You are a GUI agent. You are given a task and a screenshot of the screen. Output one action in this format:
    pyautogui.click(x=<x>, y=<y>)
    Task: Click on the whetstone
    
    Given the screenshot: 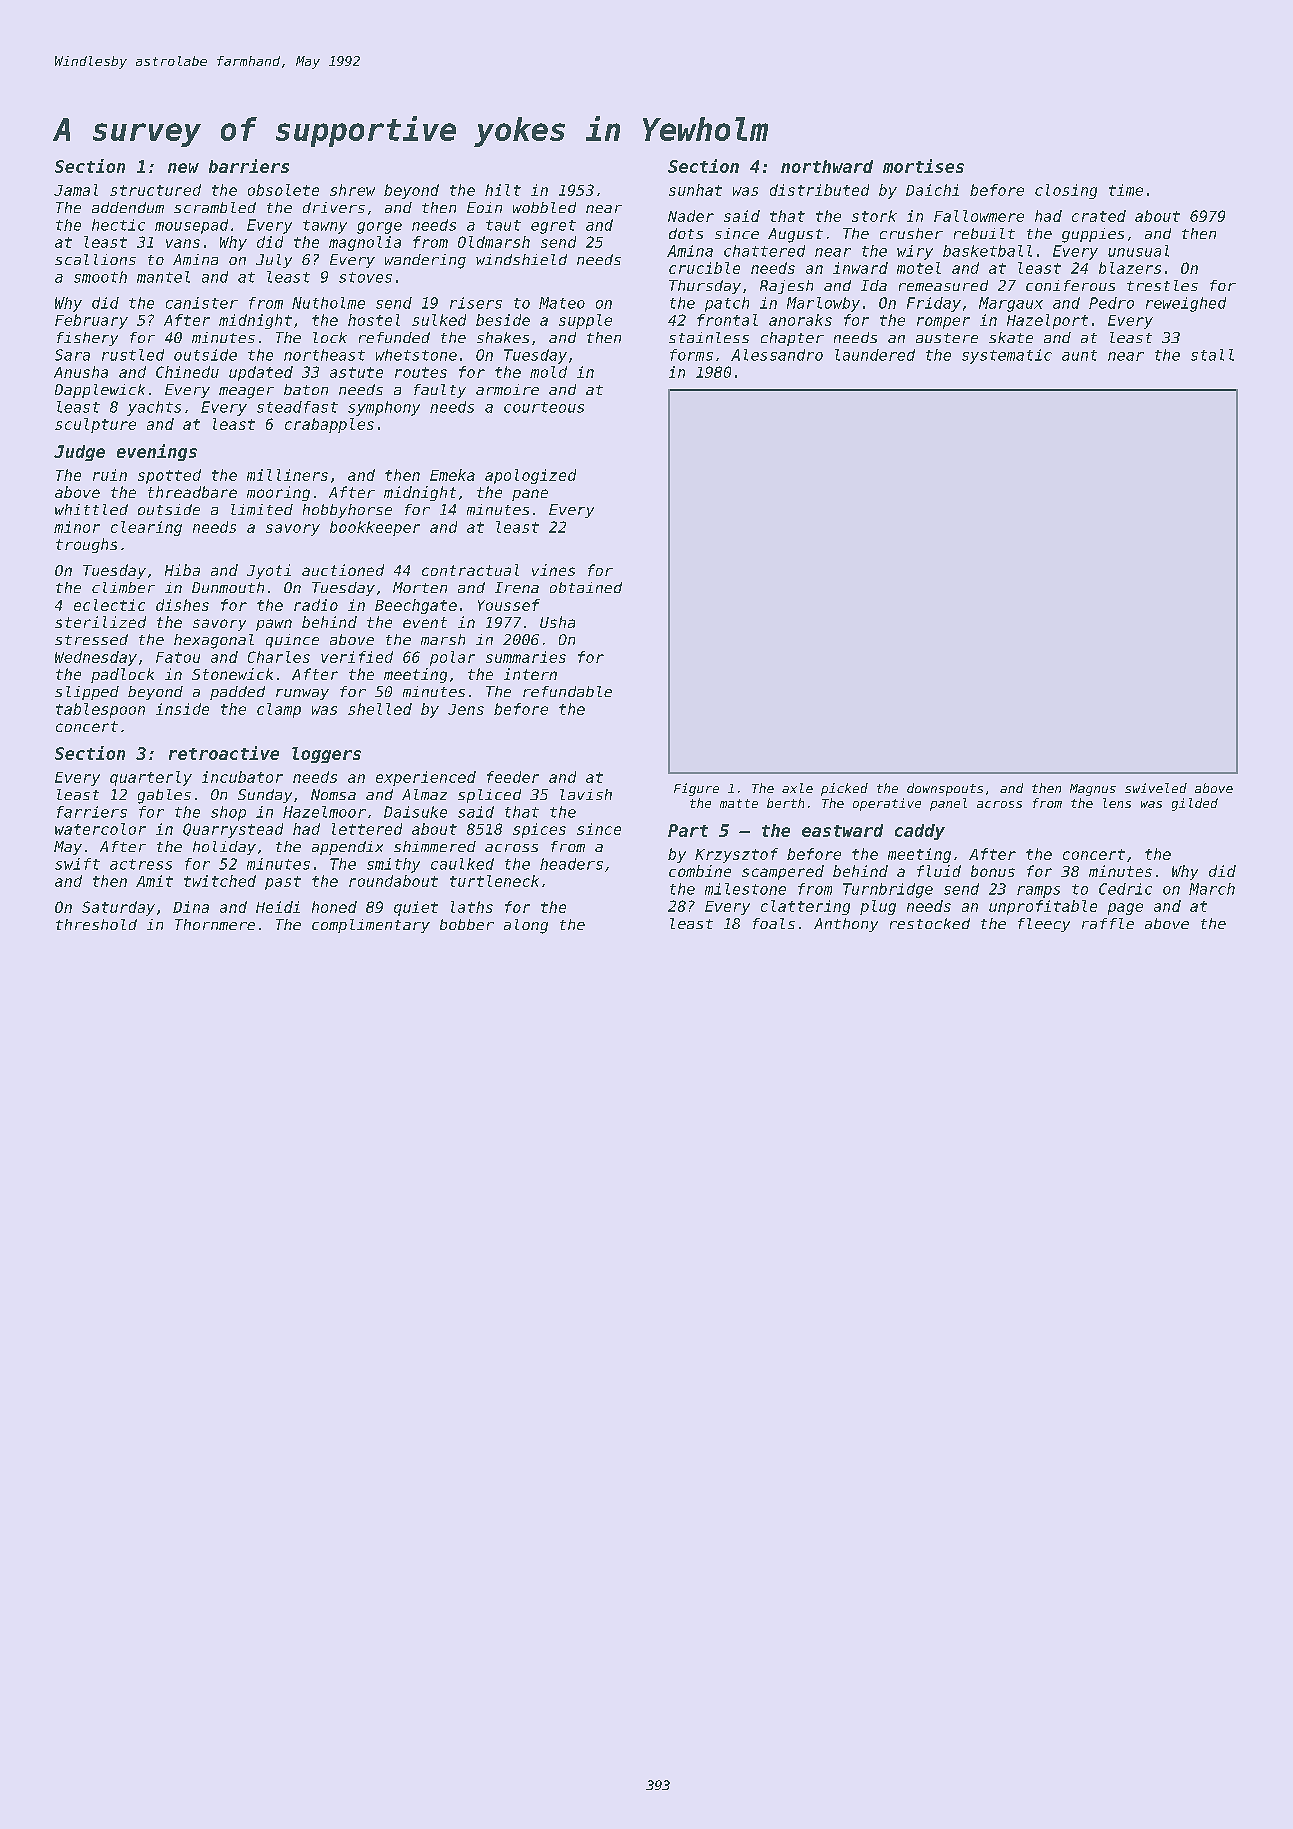 What is the action you would take?
    pyautogui.click(x=416, y=355)
